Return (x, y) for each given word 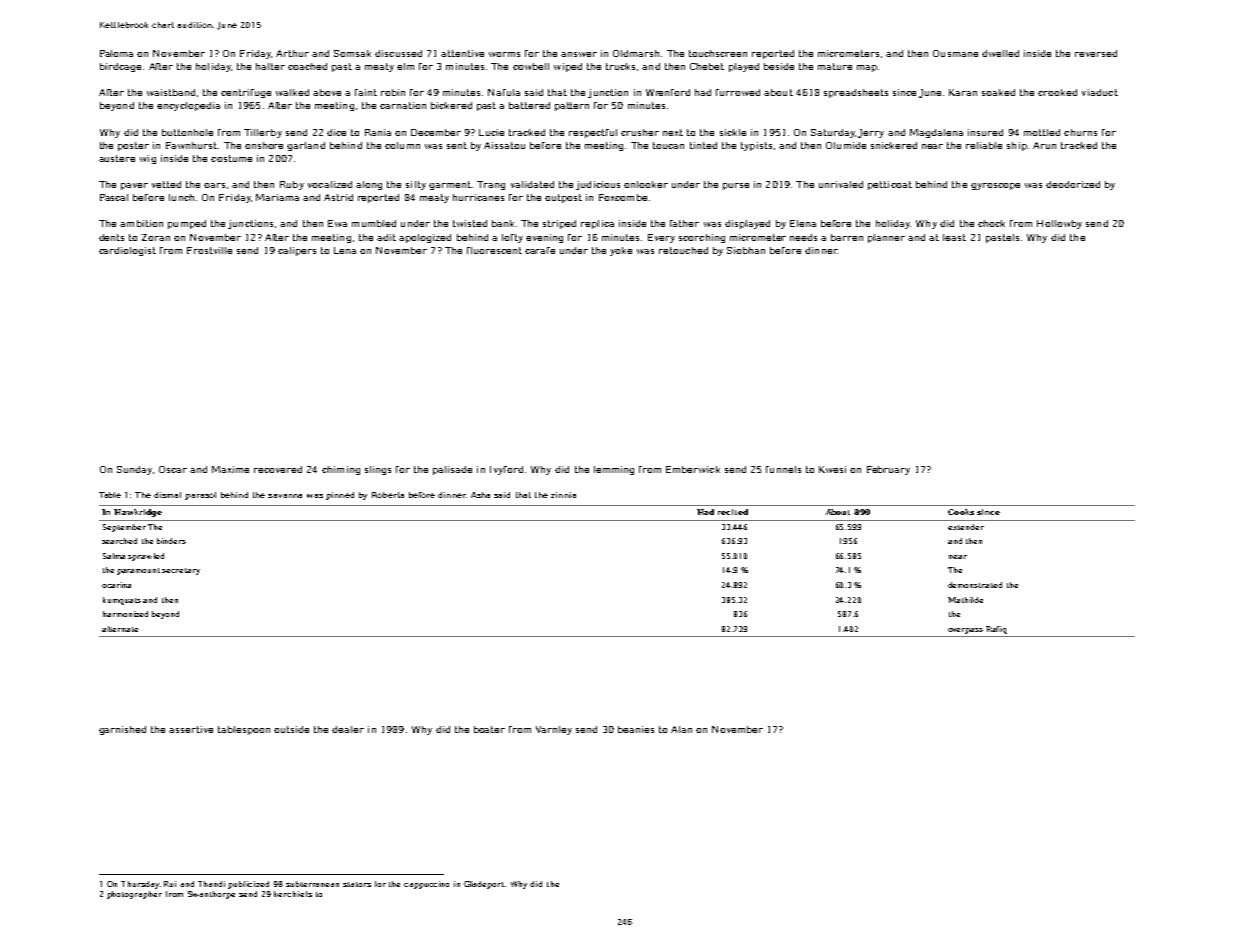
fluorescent (494, 250)
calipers (297, 251)
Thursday (140, 885)
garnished (122, 730)
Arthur (292, 53)
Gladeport (484, 885)
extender (966, 527)
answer (579, 54)
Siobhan (746, 250)
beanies (636, 729)
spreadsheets (856, 93)
